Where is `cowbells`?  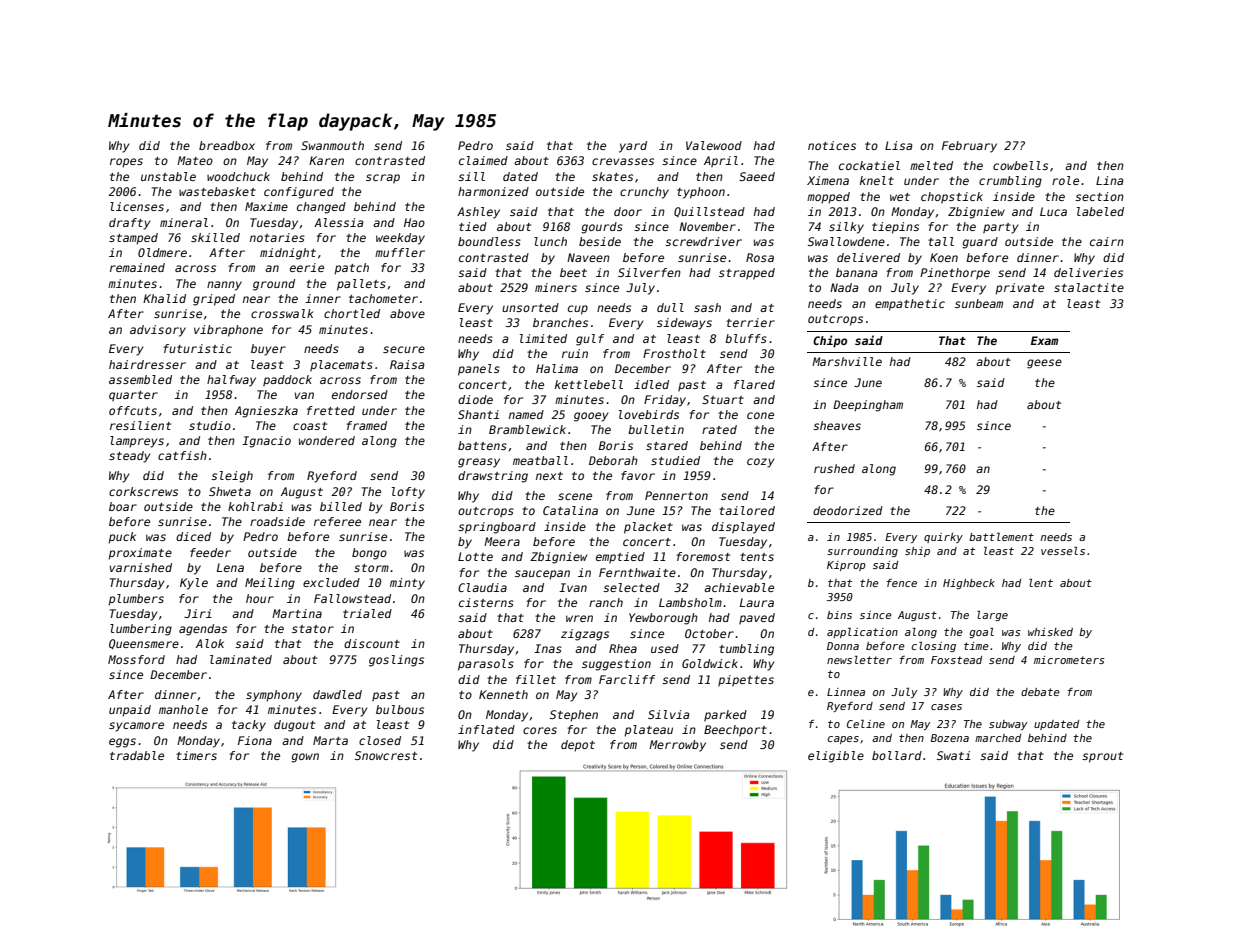 cowbells is located at coordinates (1020, 165).
